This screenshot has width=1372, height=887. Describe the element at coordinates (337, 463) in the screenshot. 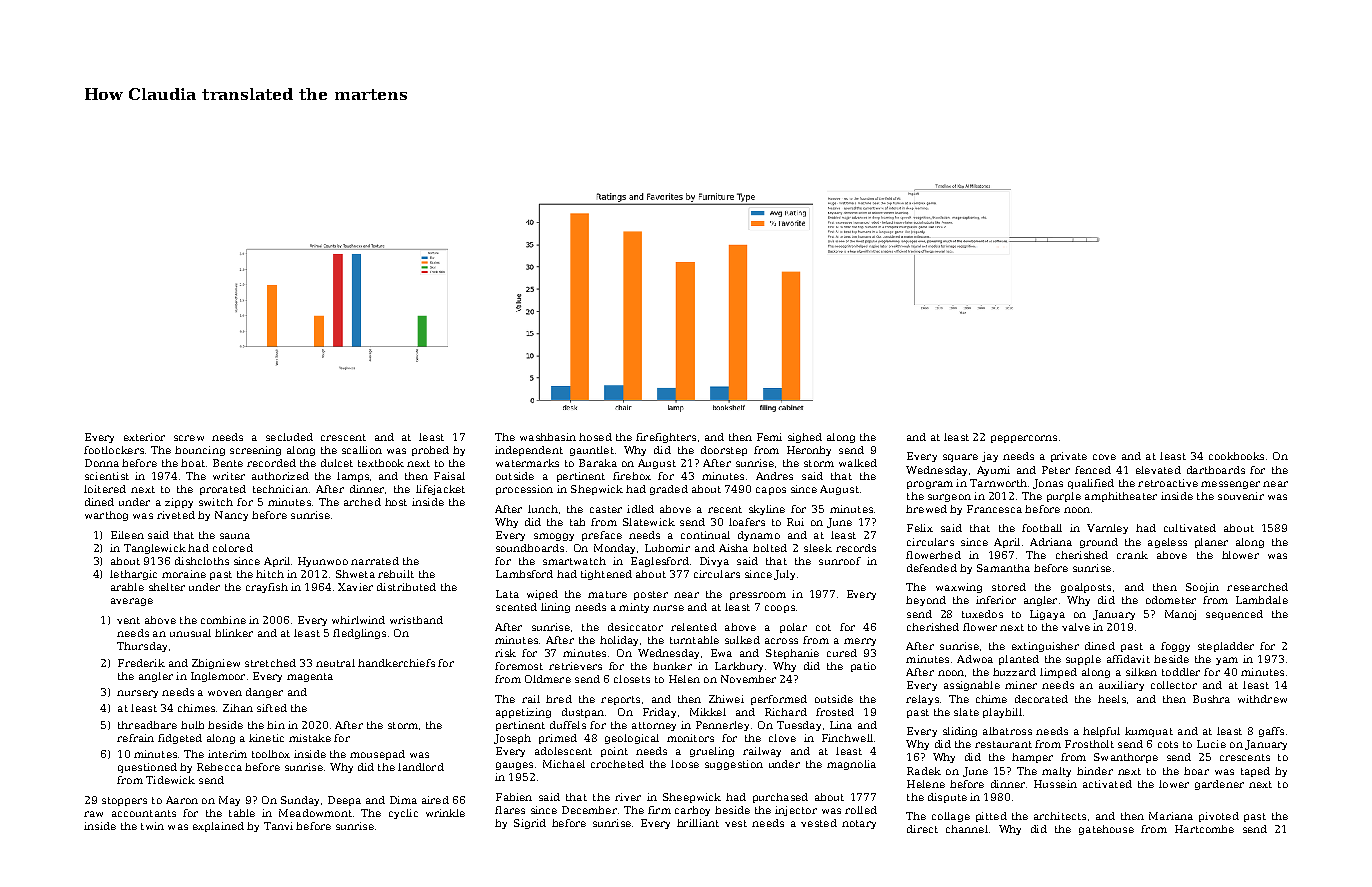

I see `dulcet` at that location.
